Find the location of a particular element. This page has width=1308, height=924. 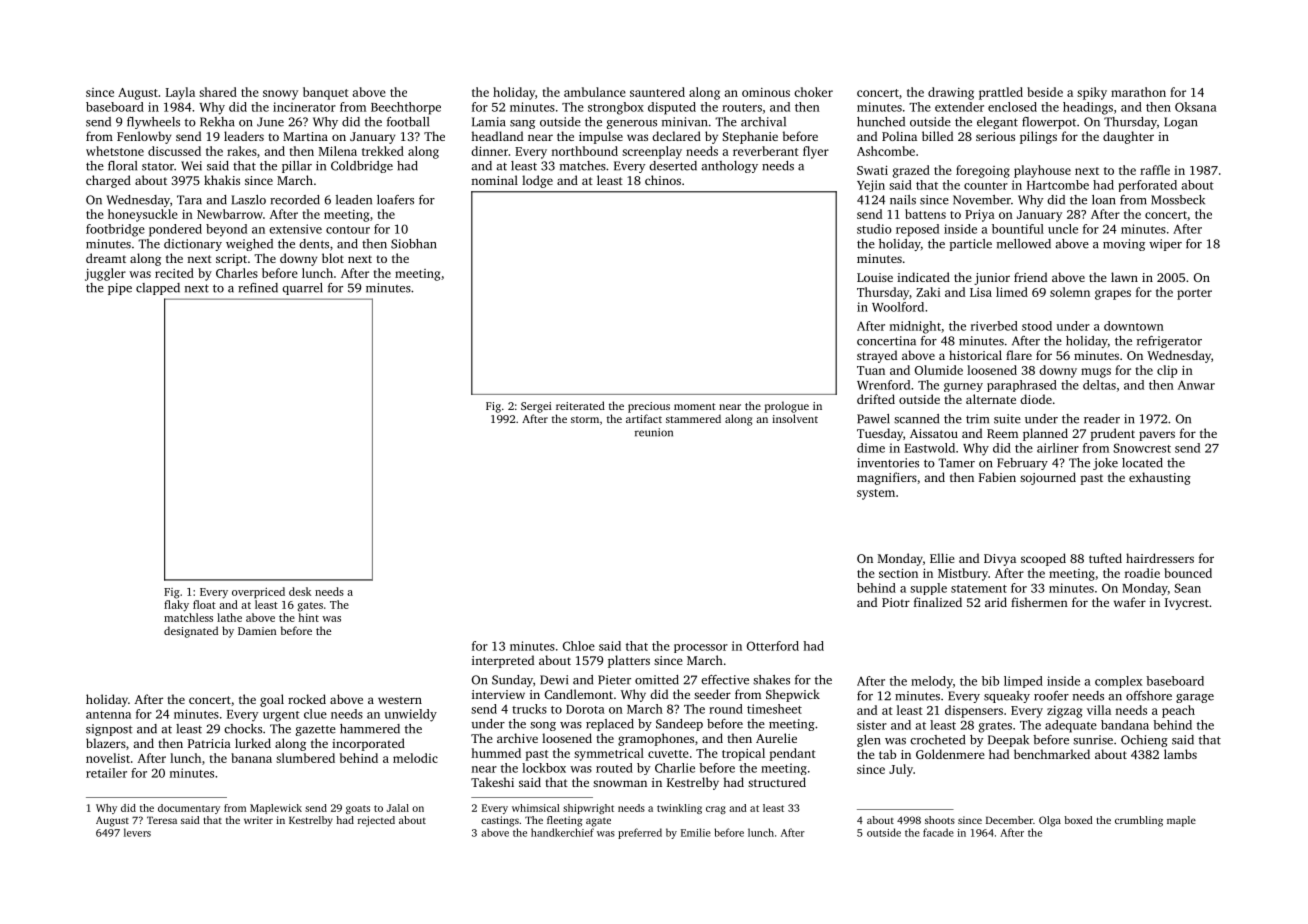

blot is located at coordinates (333, 258).
